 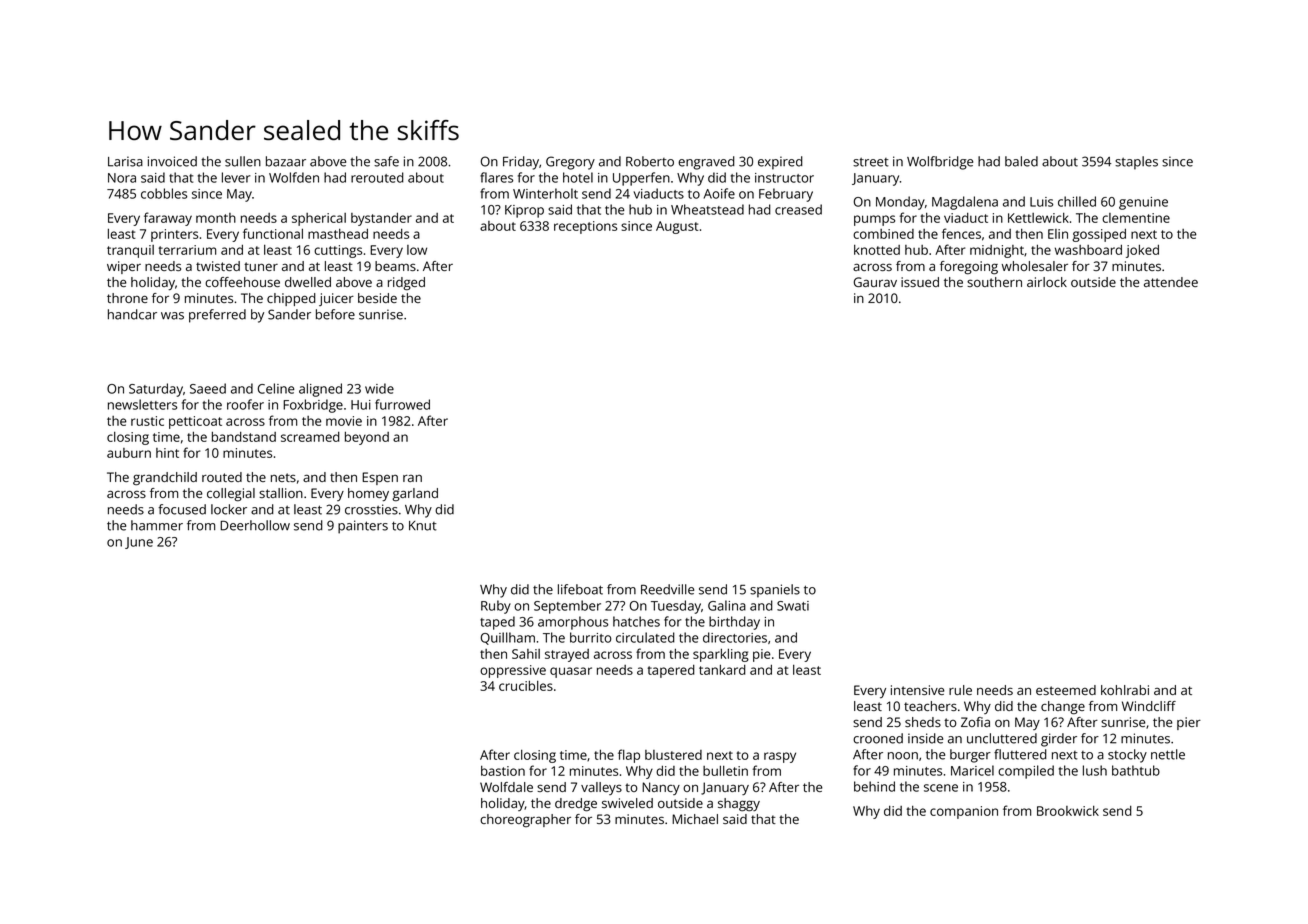 What do you see at coordinates (243, 161) in the document?
I see `sullen` at bounding box center [243, 161].
